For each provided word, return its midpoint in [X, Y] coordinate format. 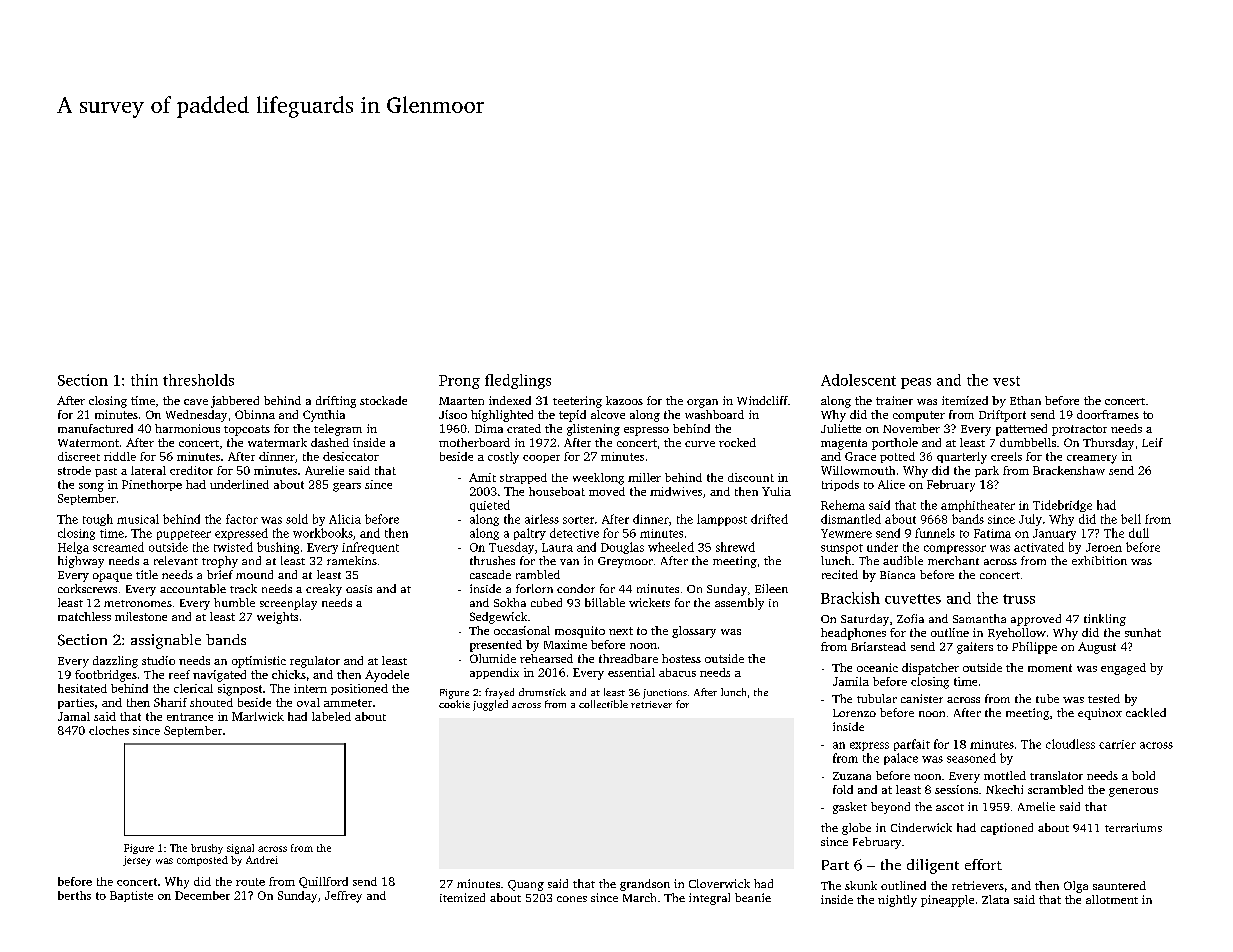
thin [144, 380]
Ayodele [387, 676]
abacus [677, 672]
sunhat [1143, 632]
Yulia [776, 491]
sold [297, 519]
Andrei [262, 860]
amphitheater [978, 506]
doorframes [1108, 414]
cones [572, 899]
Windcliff [762, 400]
